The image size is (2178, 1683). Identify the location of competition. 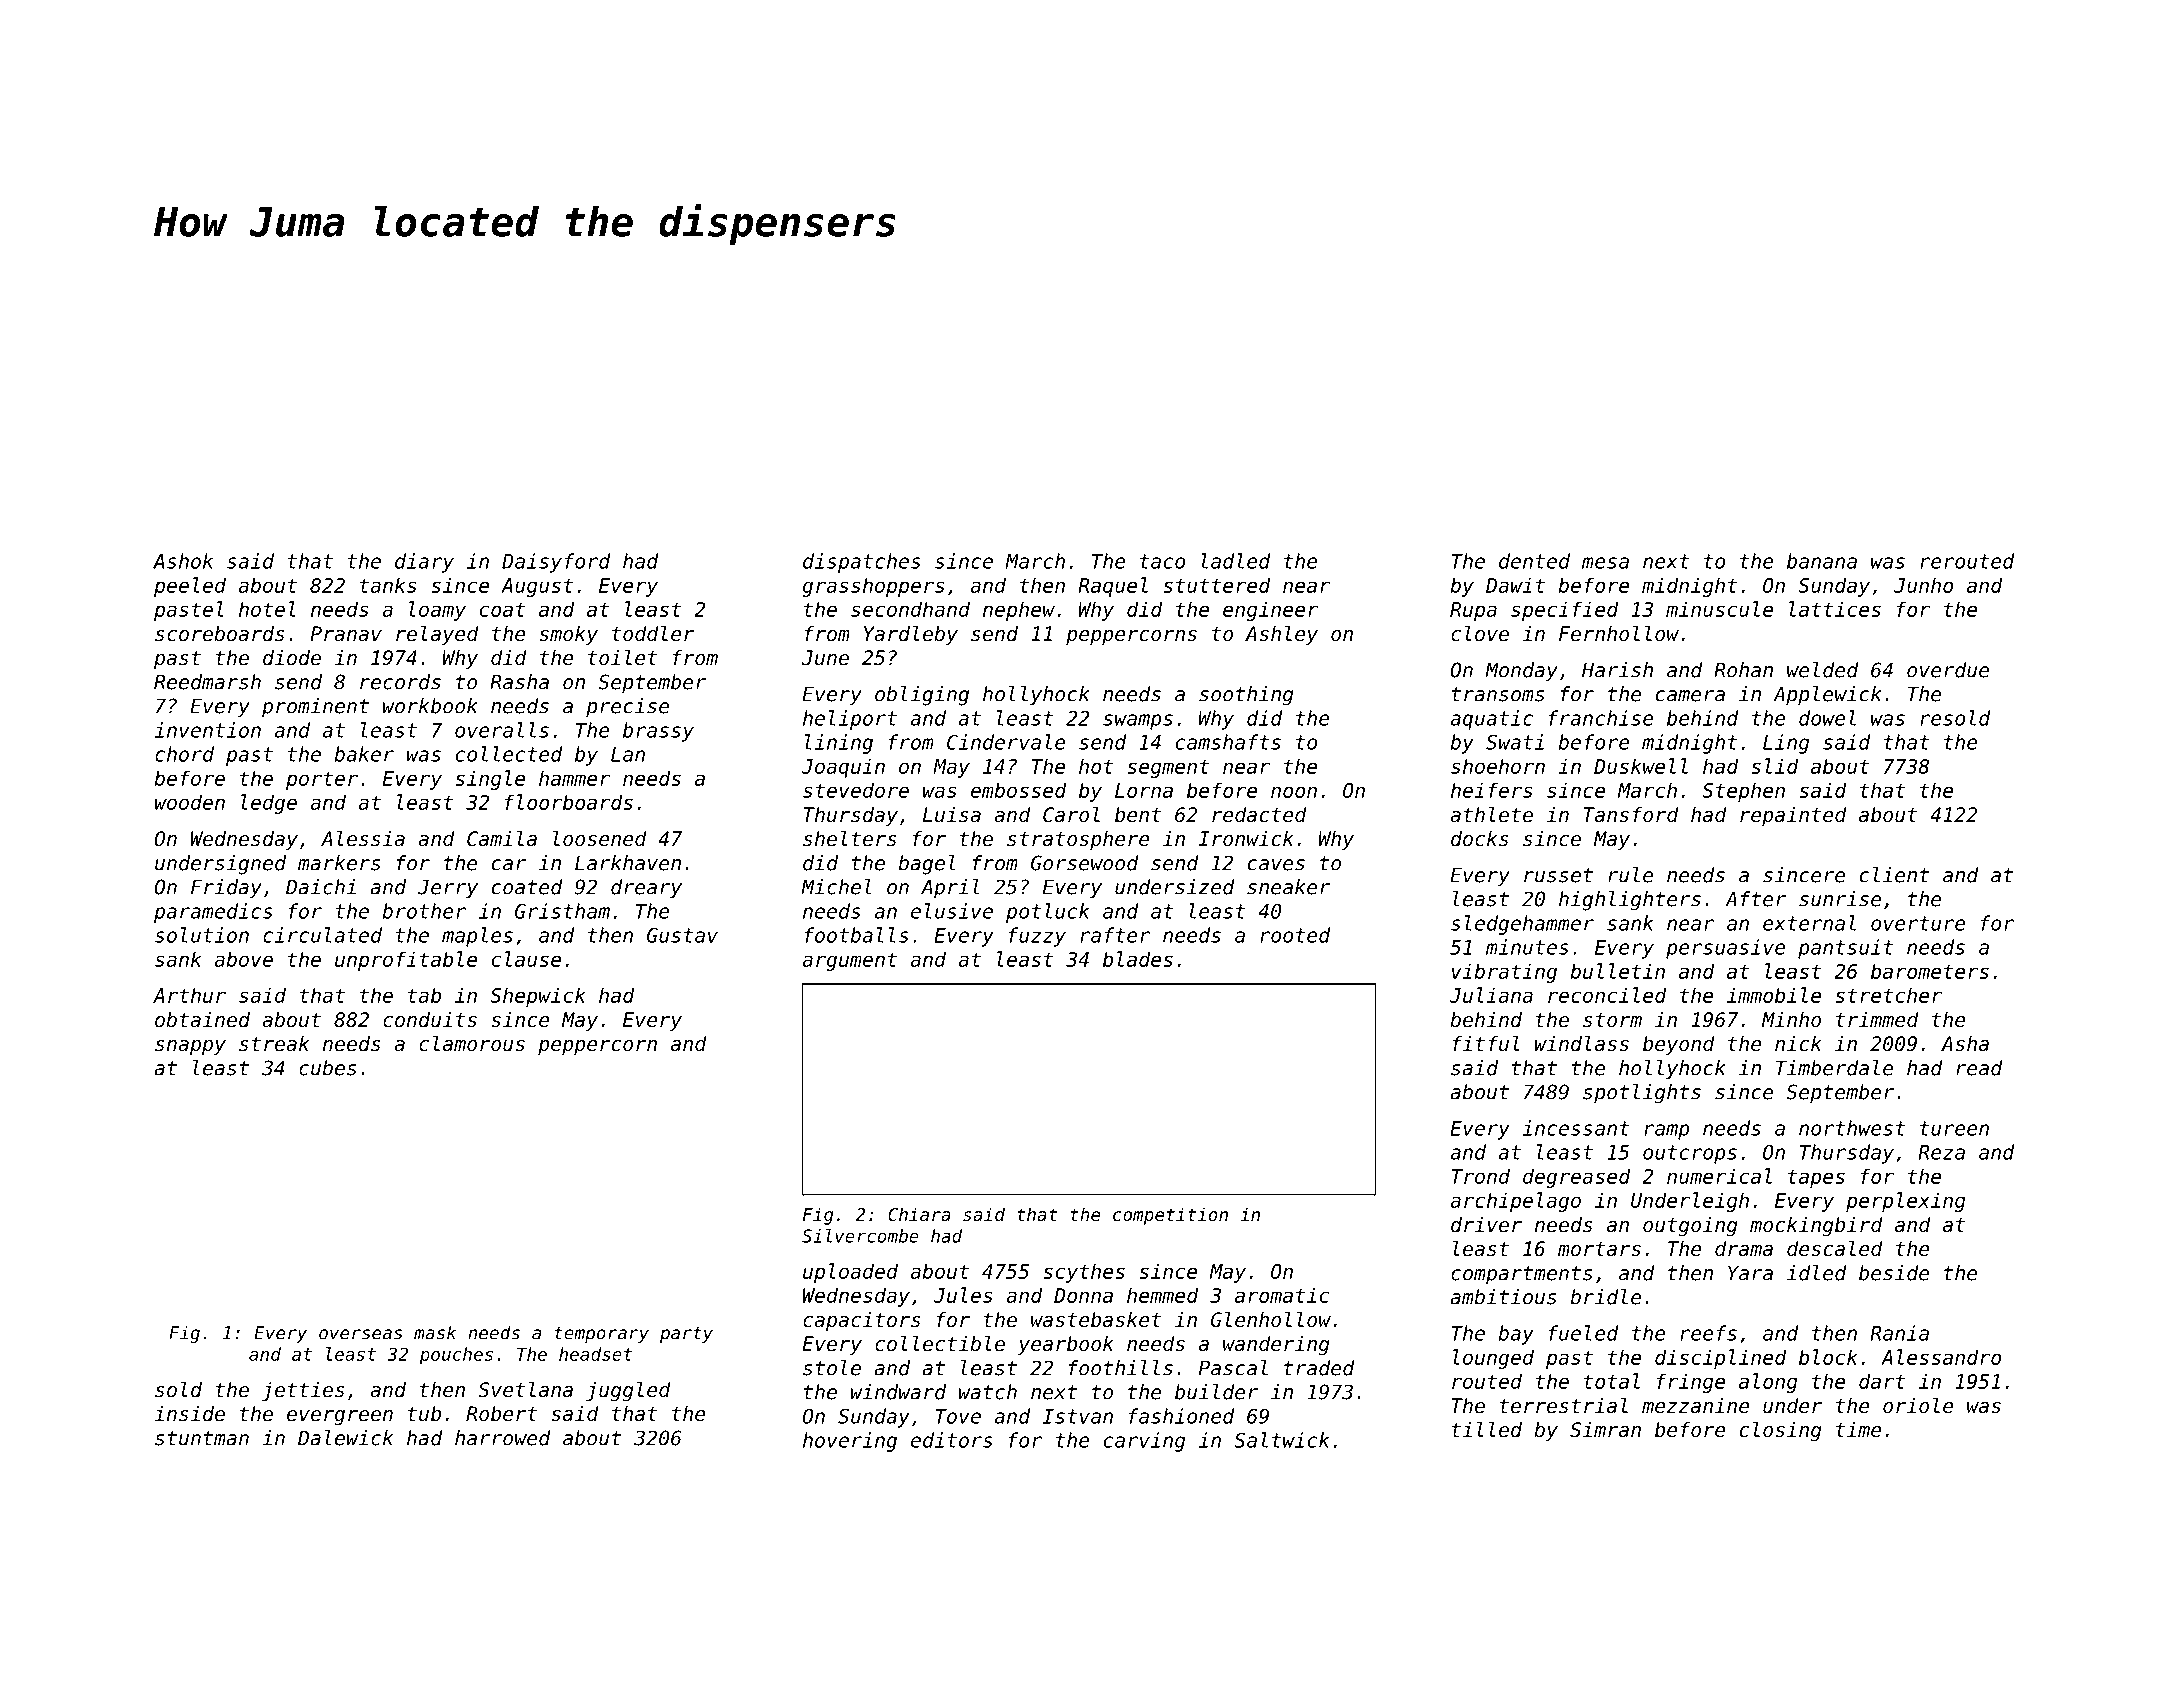
(1170, 1216).
